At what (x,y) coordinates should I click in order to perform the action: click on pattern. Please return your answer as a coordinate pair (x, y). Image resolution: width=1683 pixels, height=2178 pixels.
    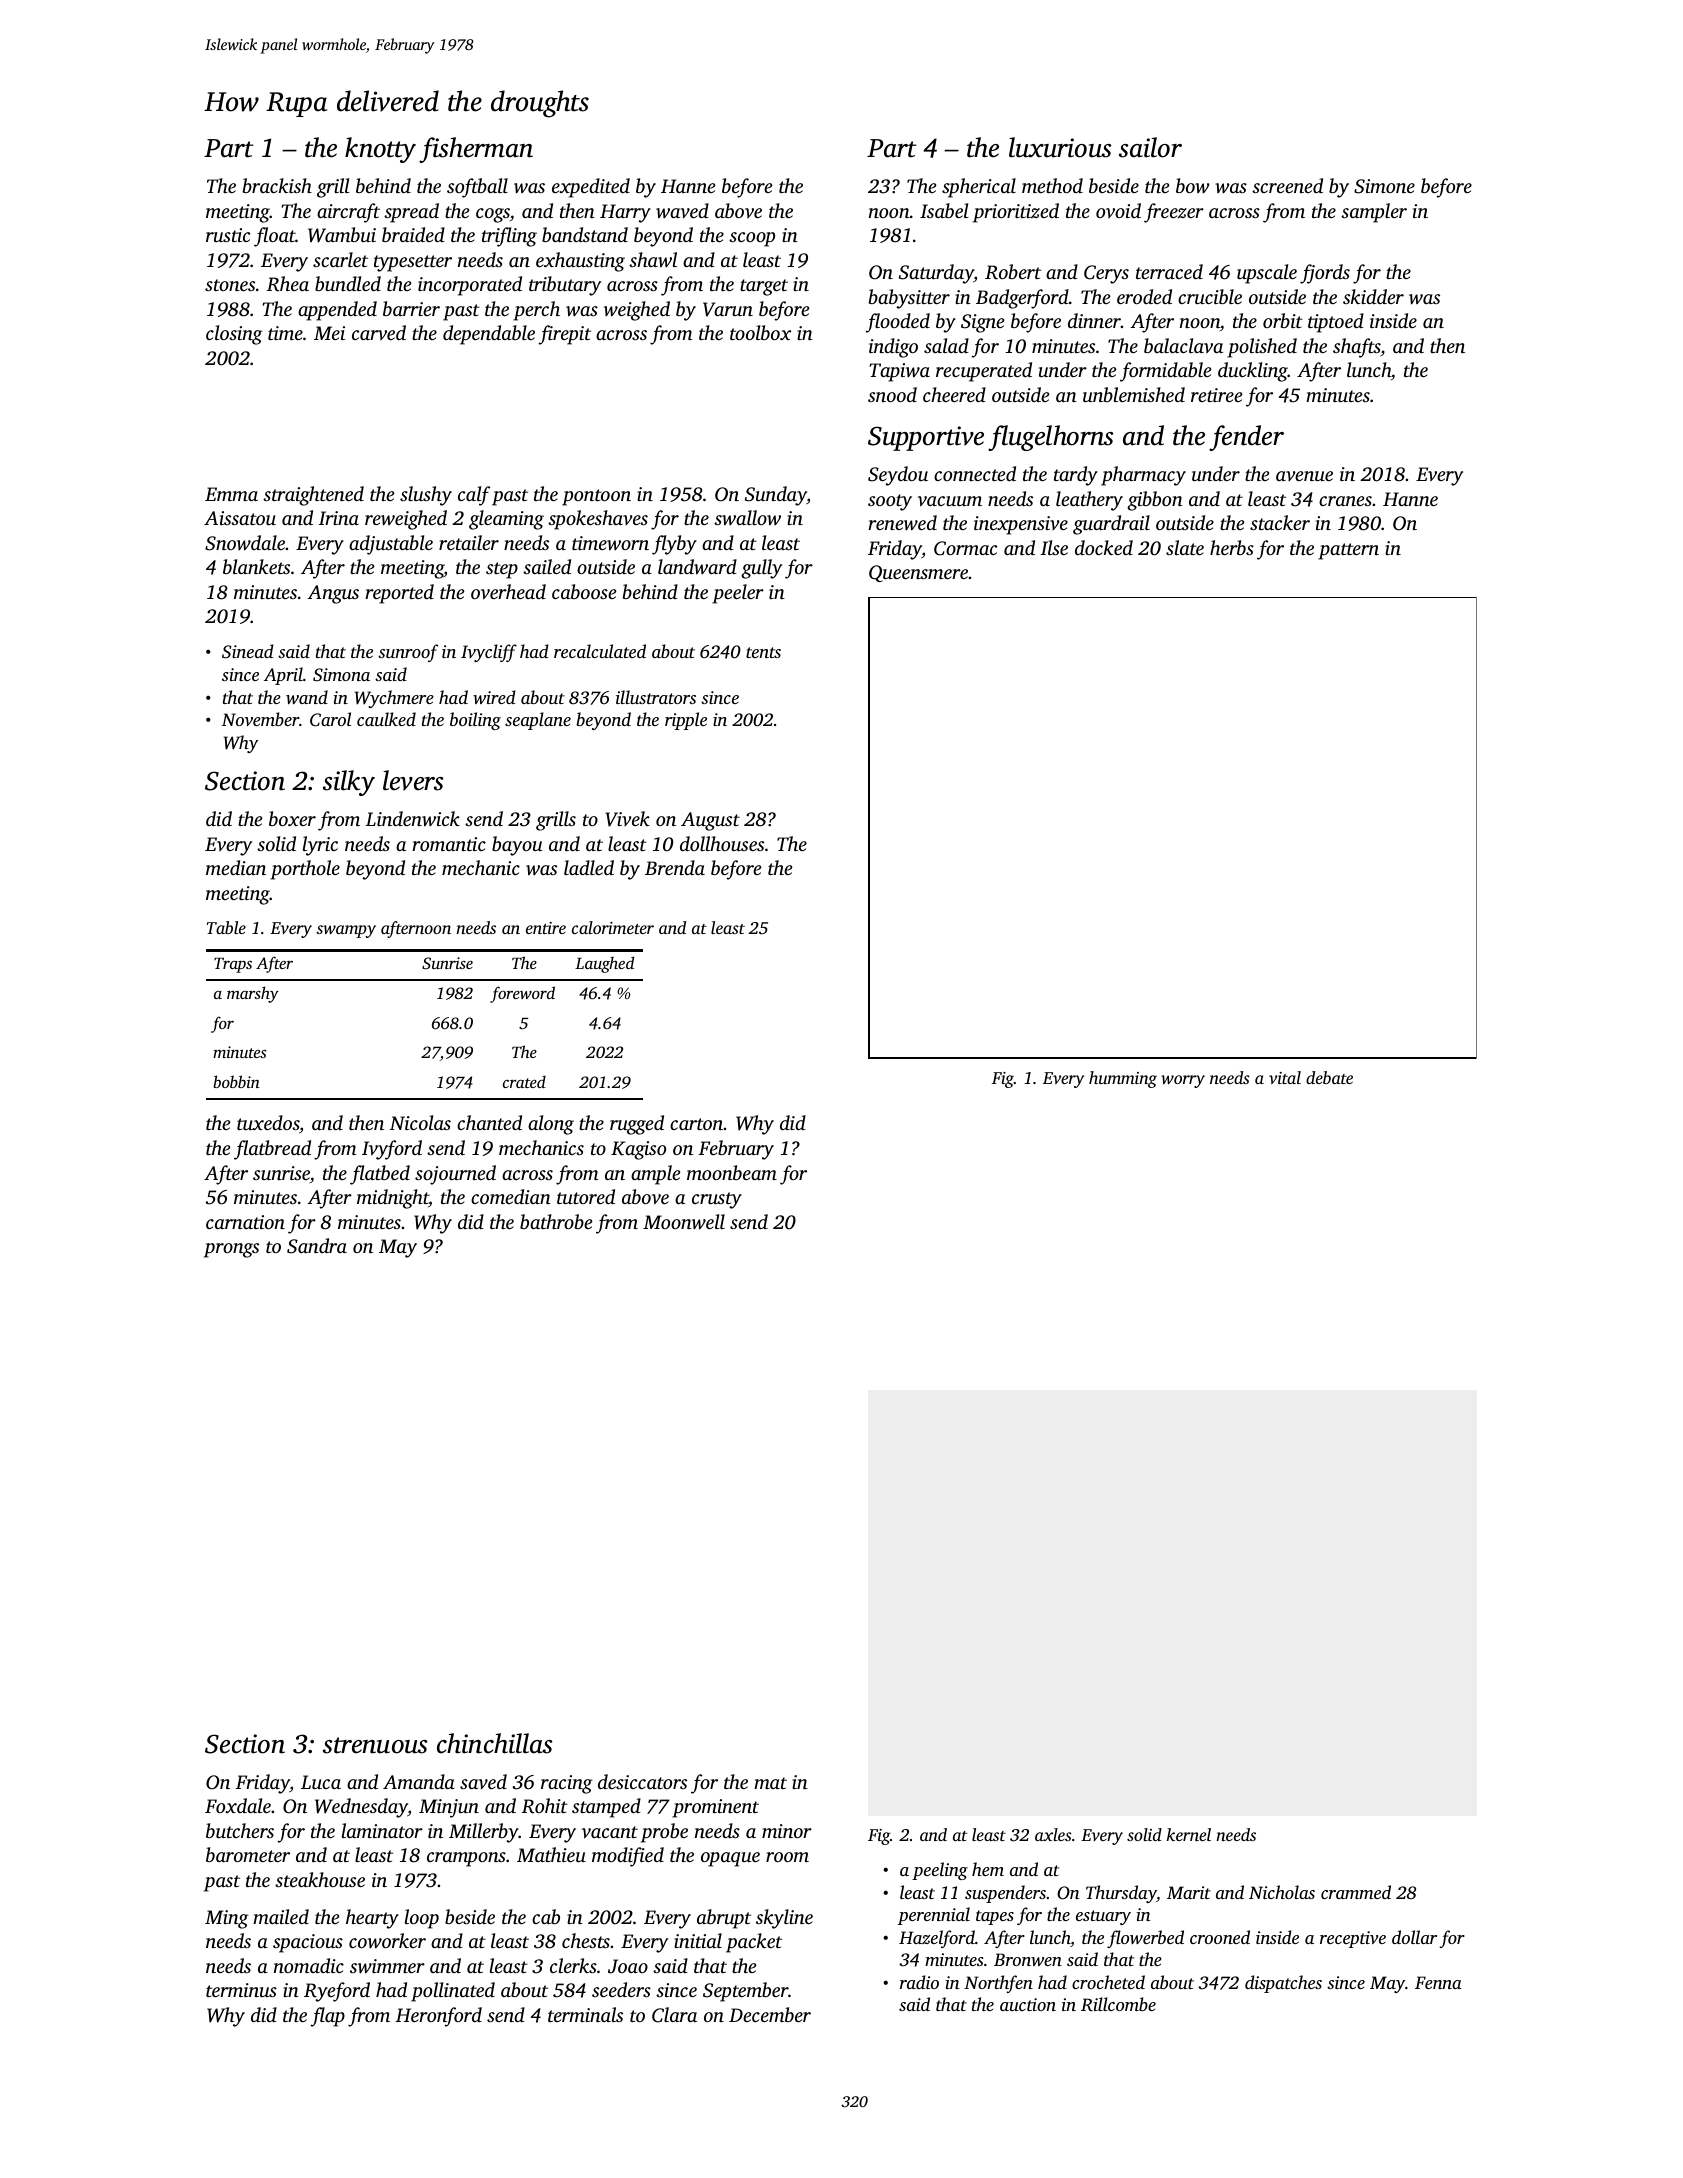
    Looking at the image, I should click on (1348, 551).
